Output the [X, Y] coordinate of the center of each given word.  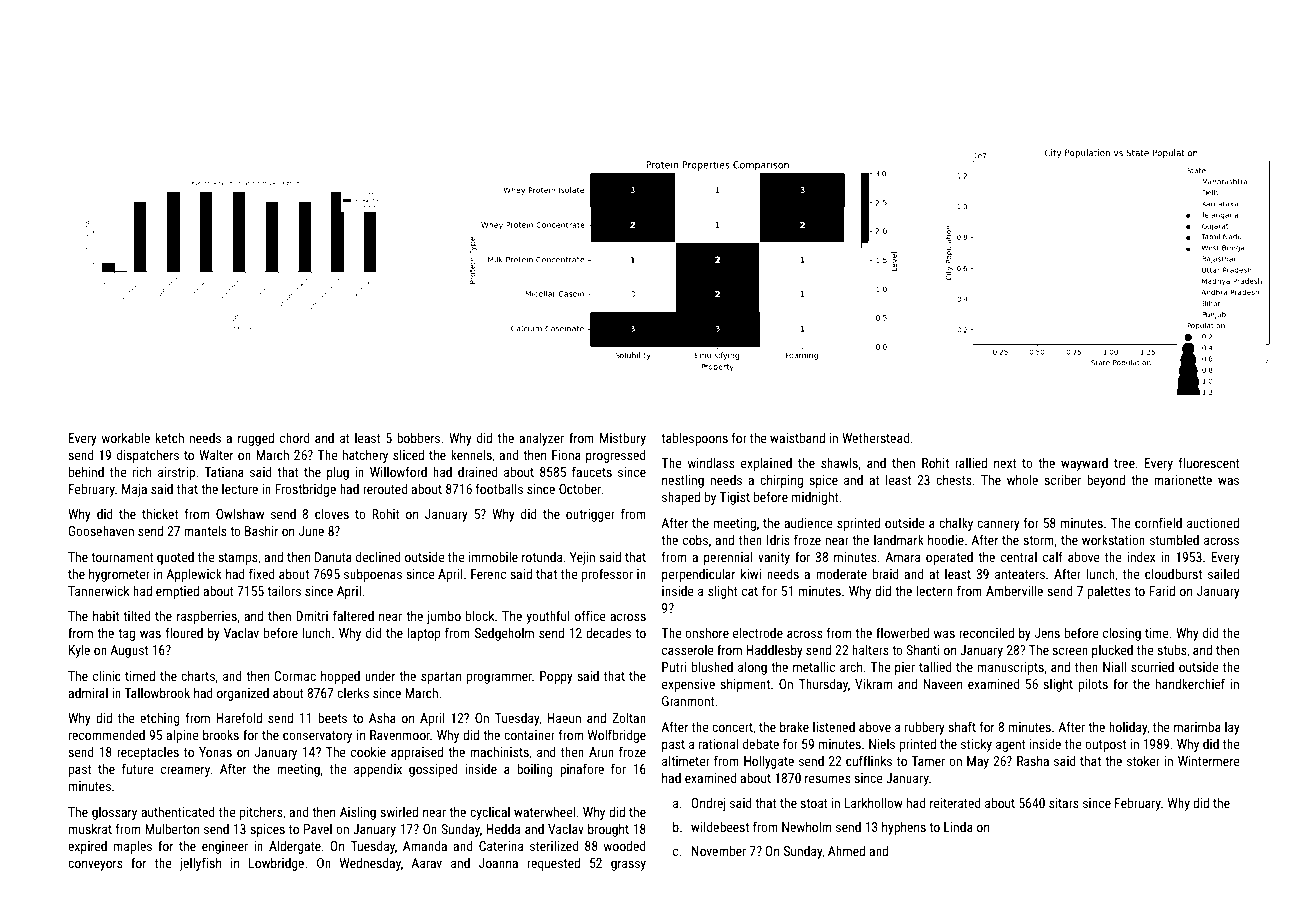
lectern [935, 590]
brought [608, 830]
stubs [1172, 649]
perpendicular [698, 575]
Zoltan [629, 717]
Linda [958, 827]
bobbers [418, 437]
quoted [175, 558]
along [752, 668]
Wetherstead [876, 437]
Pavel [318, 829]
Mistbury [623, 439]
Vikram [873, 683]
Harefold [239, 717]
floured [184, 632]
